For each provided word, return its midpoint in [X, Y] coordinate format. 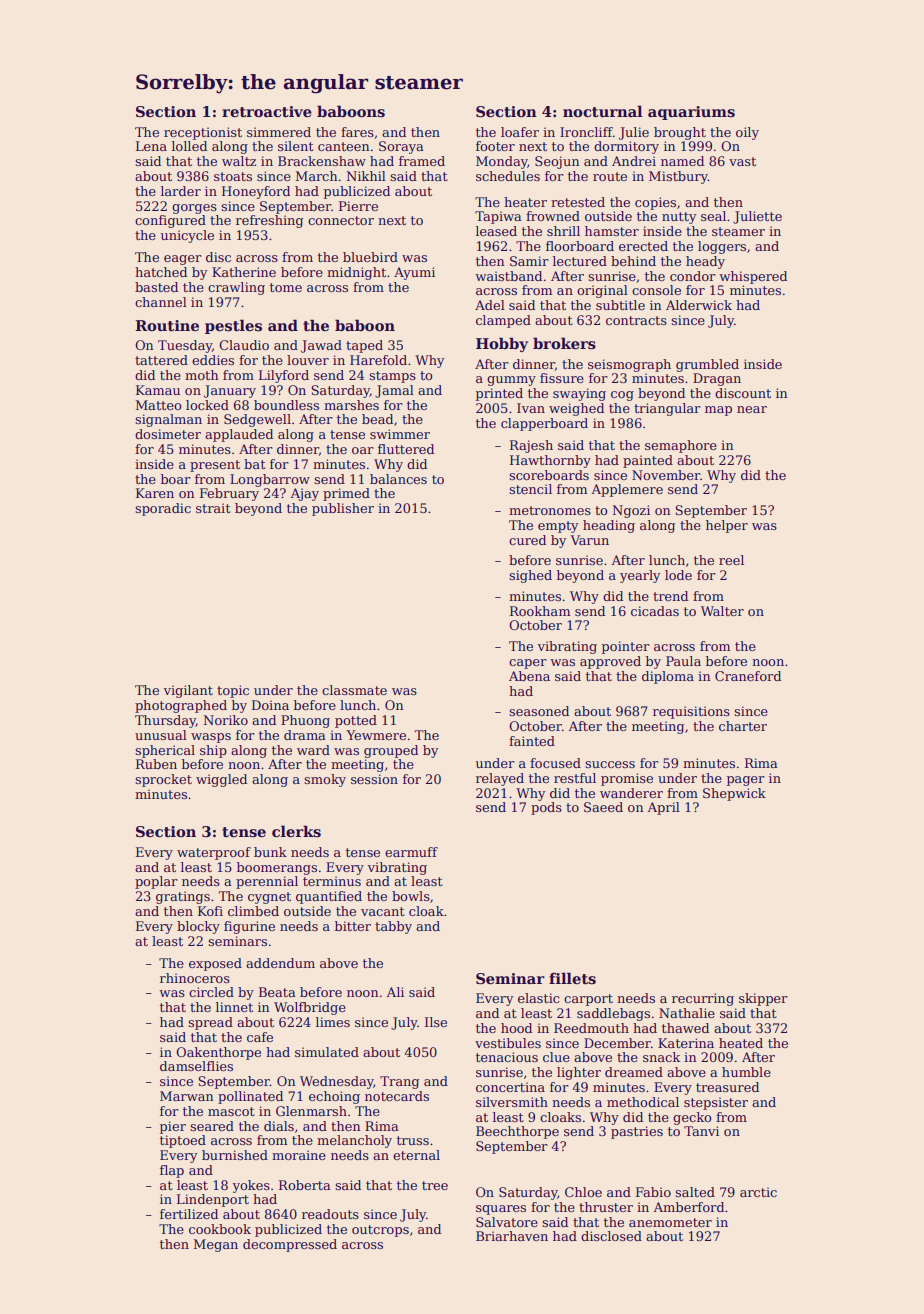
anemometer [670, 1222]
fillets [572, 978]
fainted [532, 741]
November [666, 475]
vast [742, 161]
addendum [280, 963]
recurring [703, 999]
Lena [151, 146]
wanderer [631, 793]
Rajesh [531, 446]
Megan [216, 1245]
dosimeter [168, 434]
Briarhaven [512, 1236]
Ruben [156, 764]
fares [357, 132]
